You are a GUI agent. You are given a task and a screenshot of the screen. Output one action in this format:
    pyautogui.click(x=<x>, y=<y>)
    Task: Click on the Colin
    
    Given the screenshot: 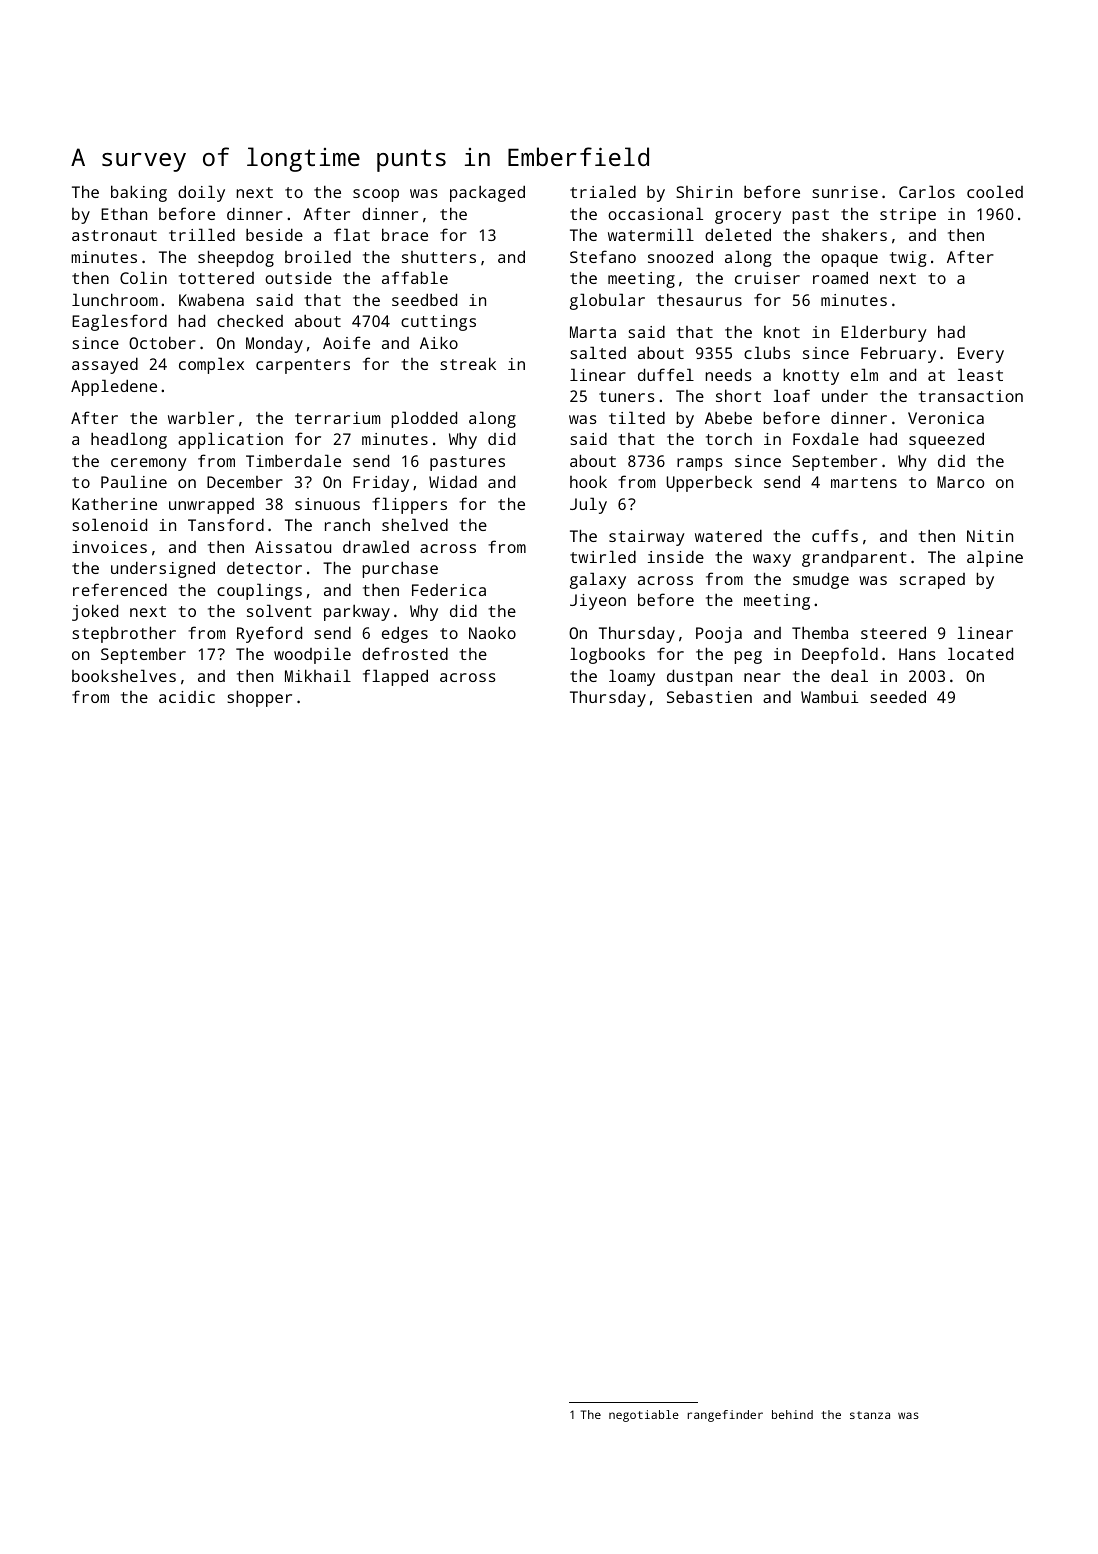 What is the action you would take?
    pyautogui.click(x=143, y=277)
